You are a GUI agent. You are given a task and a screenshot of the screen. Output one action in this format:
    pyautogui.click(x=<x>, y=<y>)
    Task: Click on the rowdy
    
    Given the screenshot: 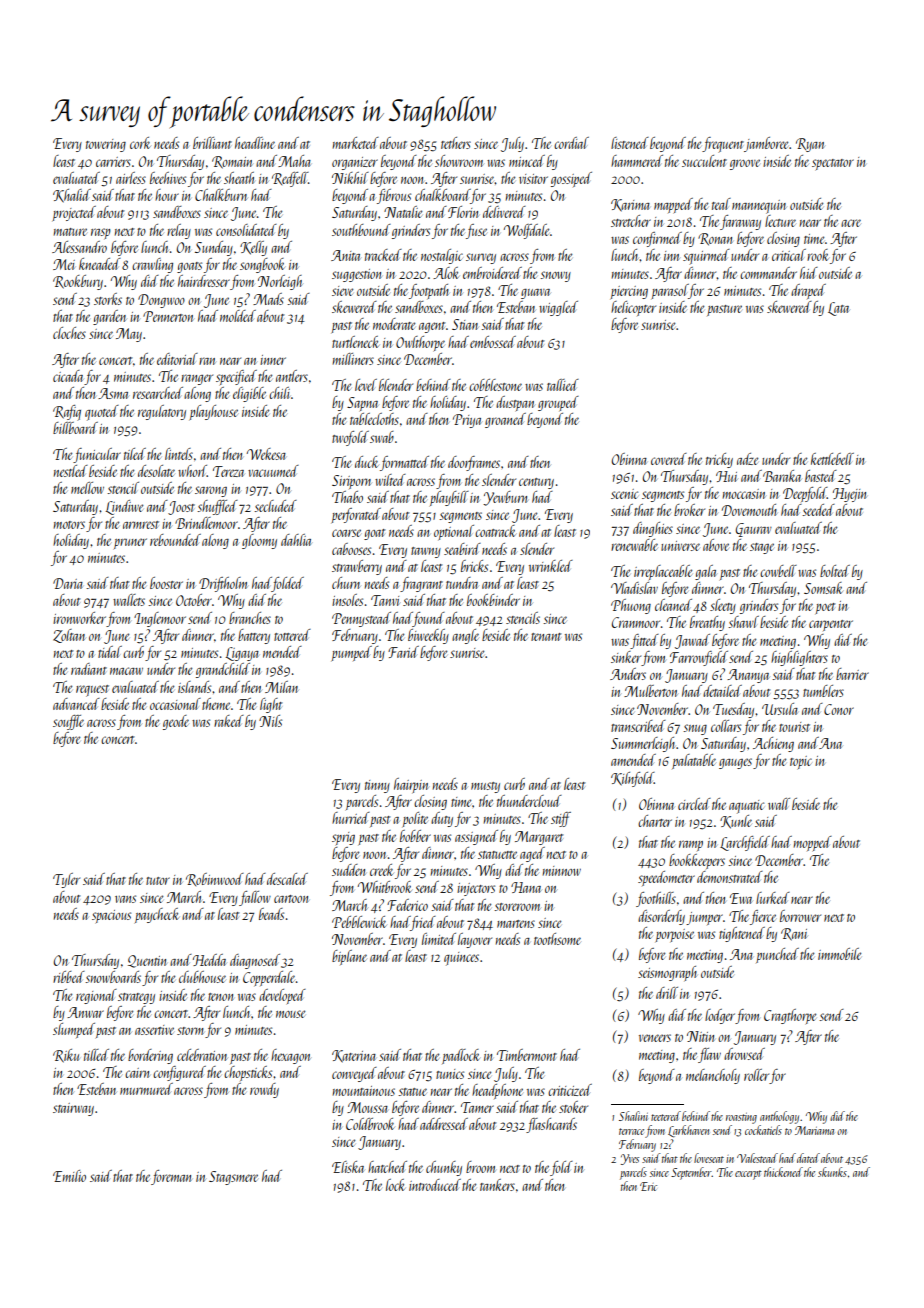 What is the action you would take?
    pyautogui.click(x=264, y=1090)
